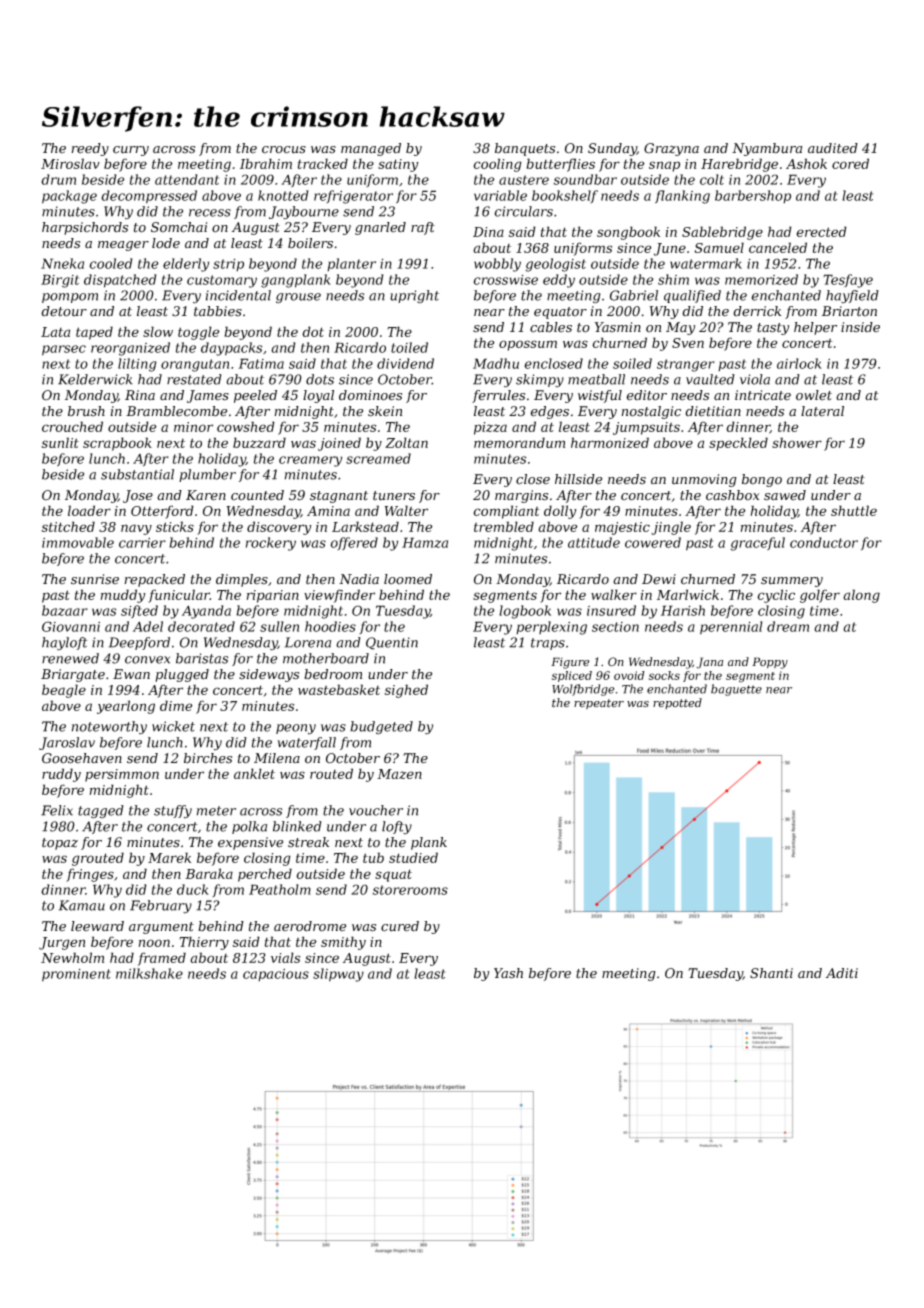 The width and height of the page is (924, 1308). What do you see at coordinates (736, 690) in the page?
I see `baguette` at bounding box center [736, 690].
